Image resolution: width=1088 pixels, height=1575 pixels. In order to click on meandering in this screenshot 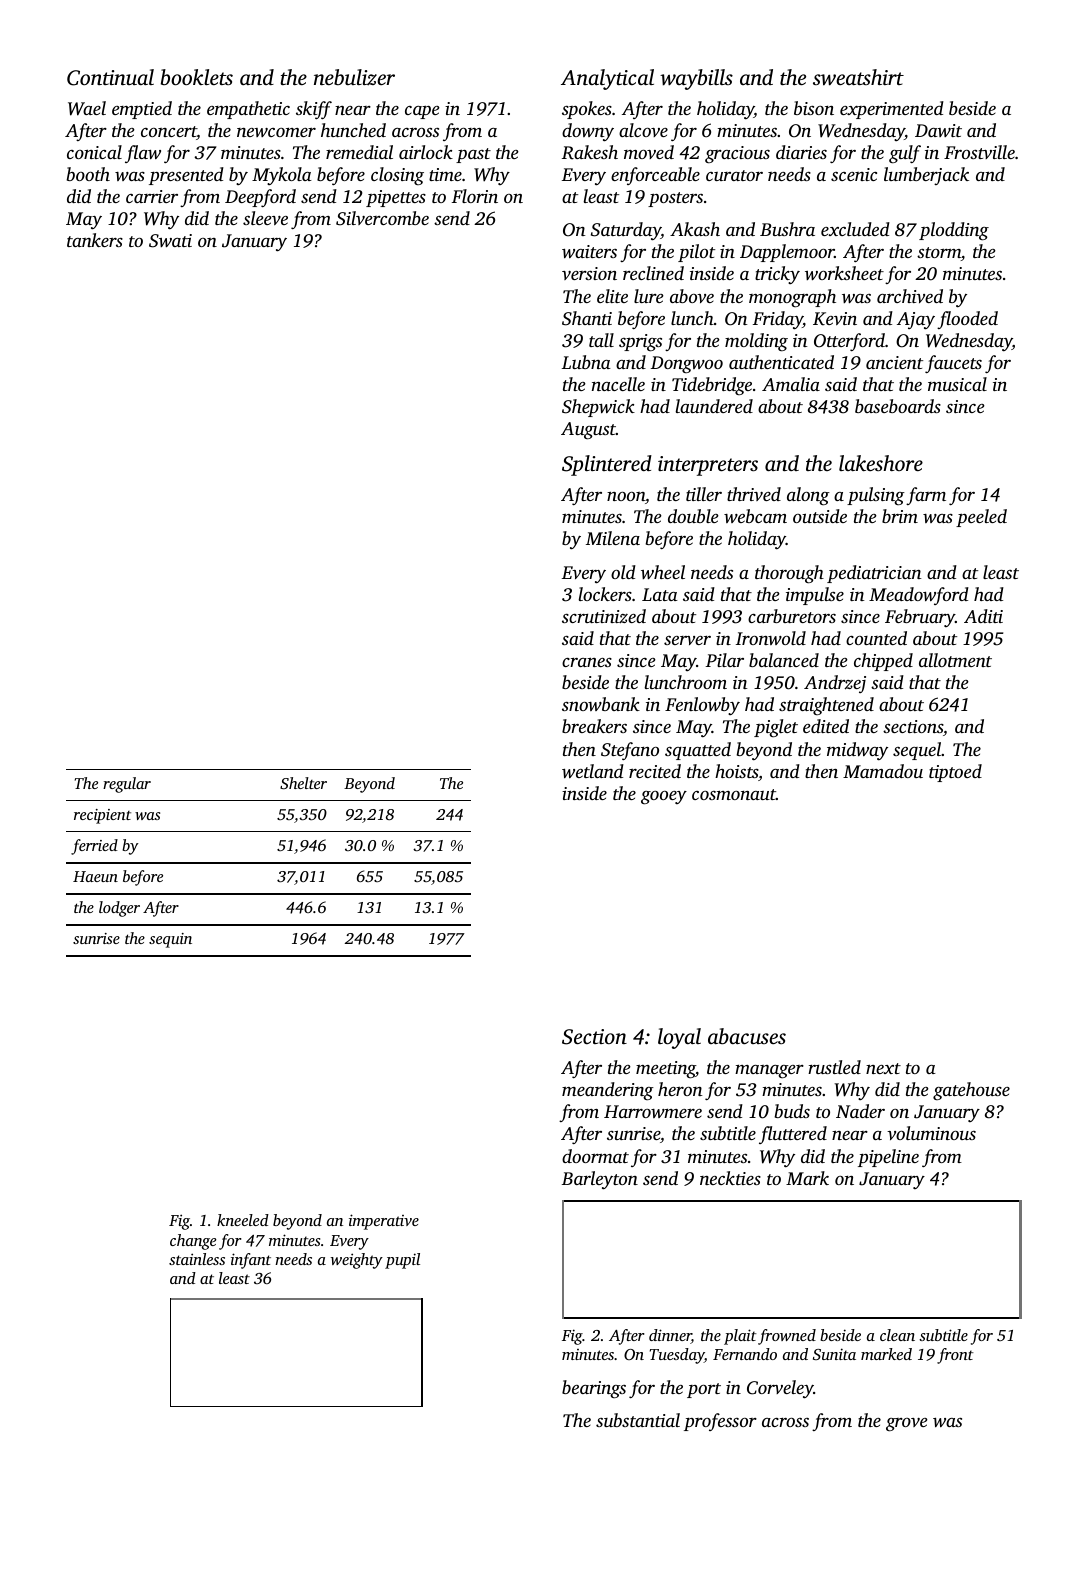, I will do `click(608, 1091)`.
